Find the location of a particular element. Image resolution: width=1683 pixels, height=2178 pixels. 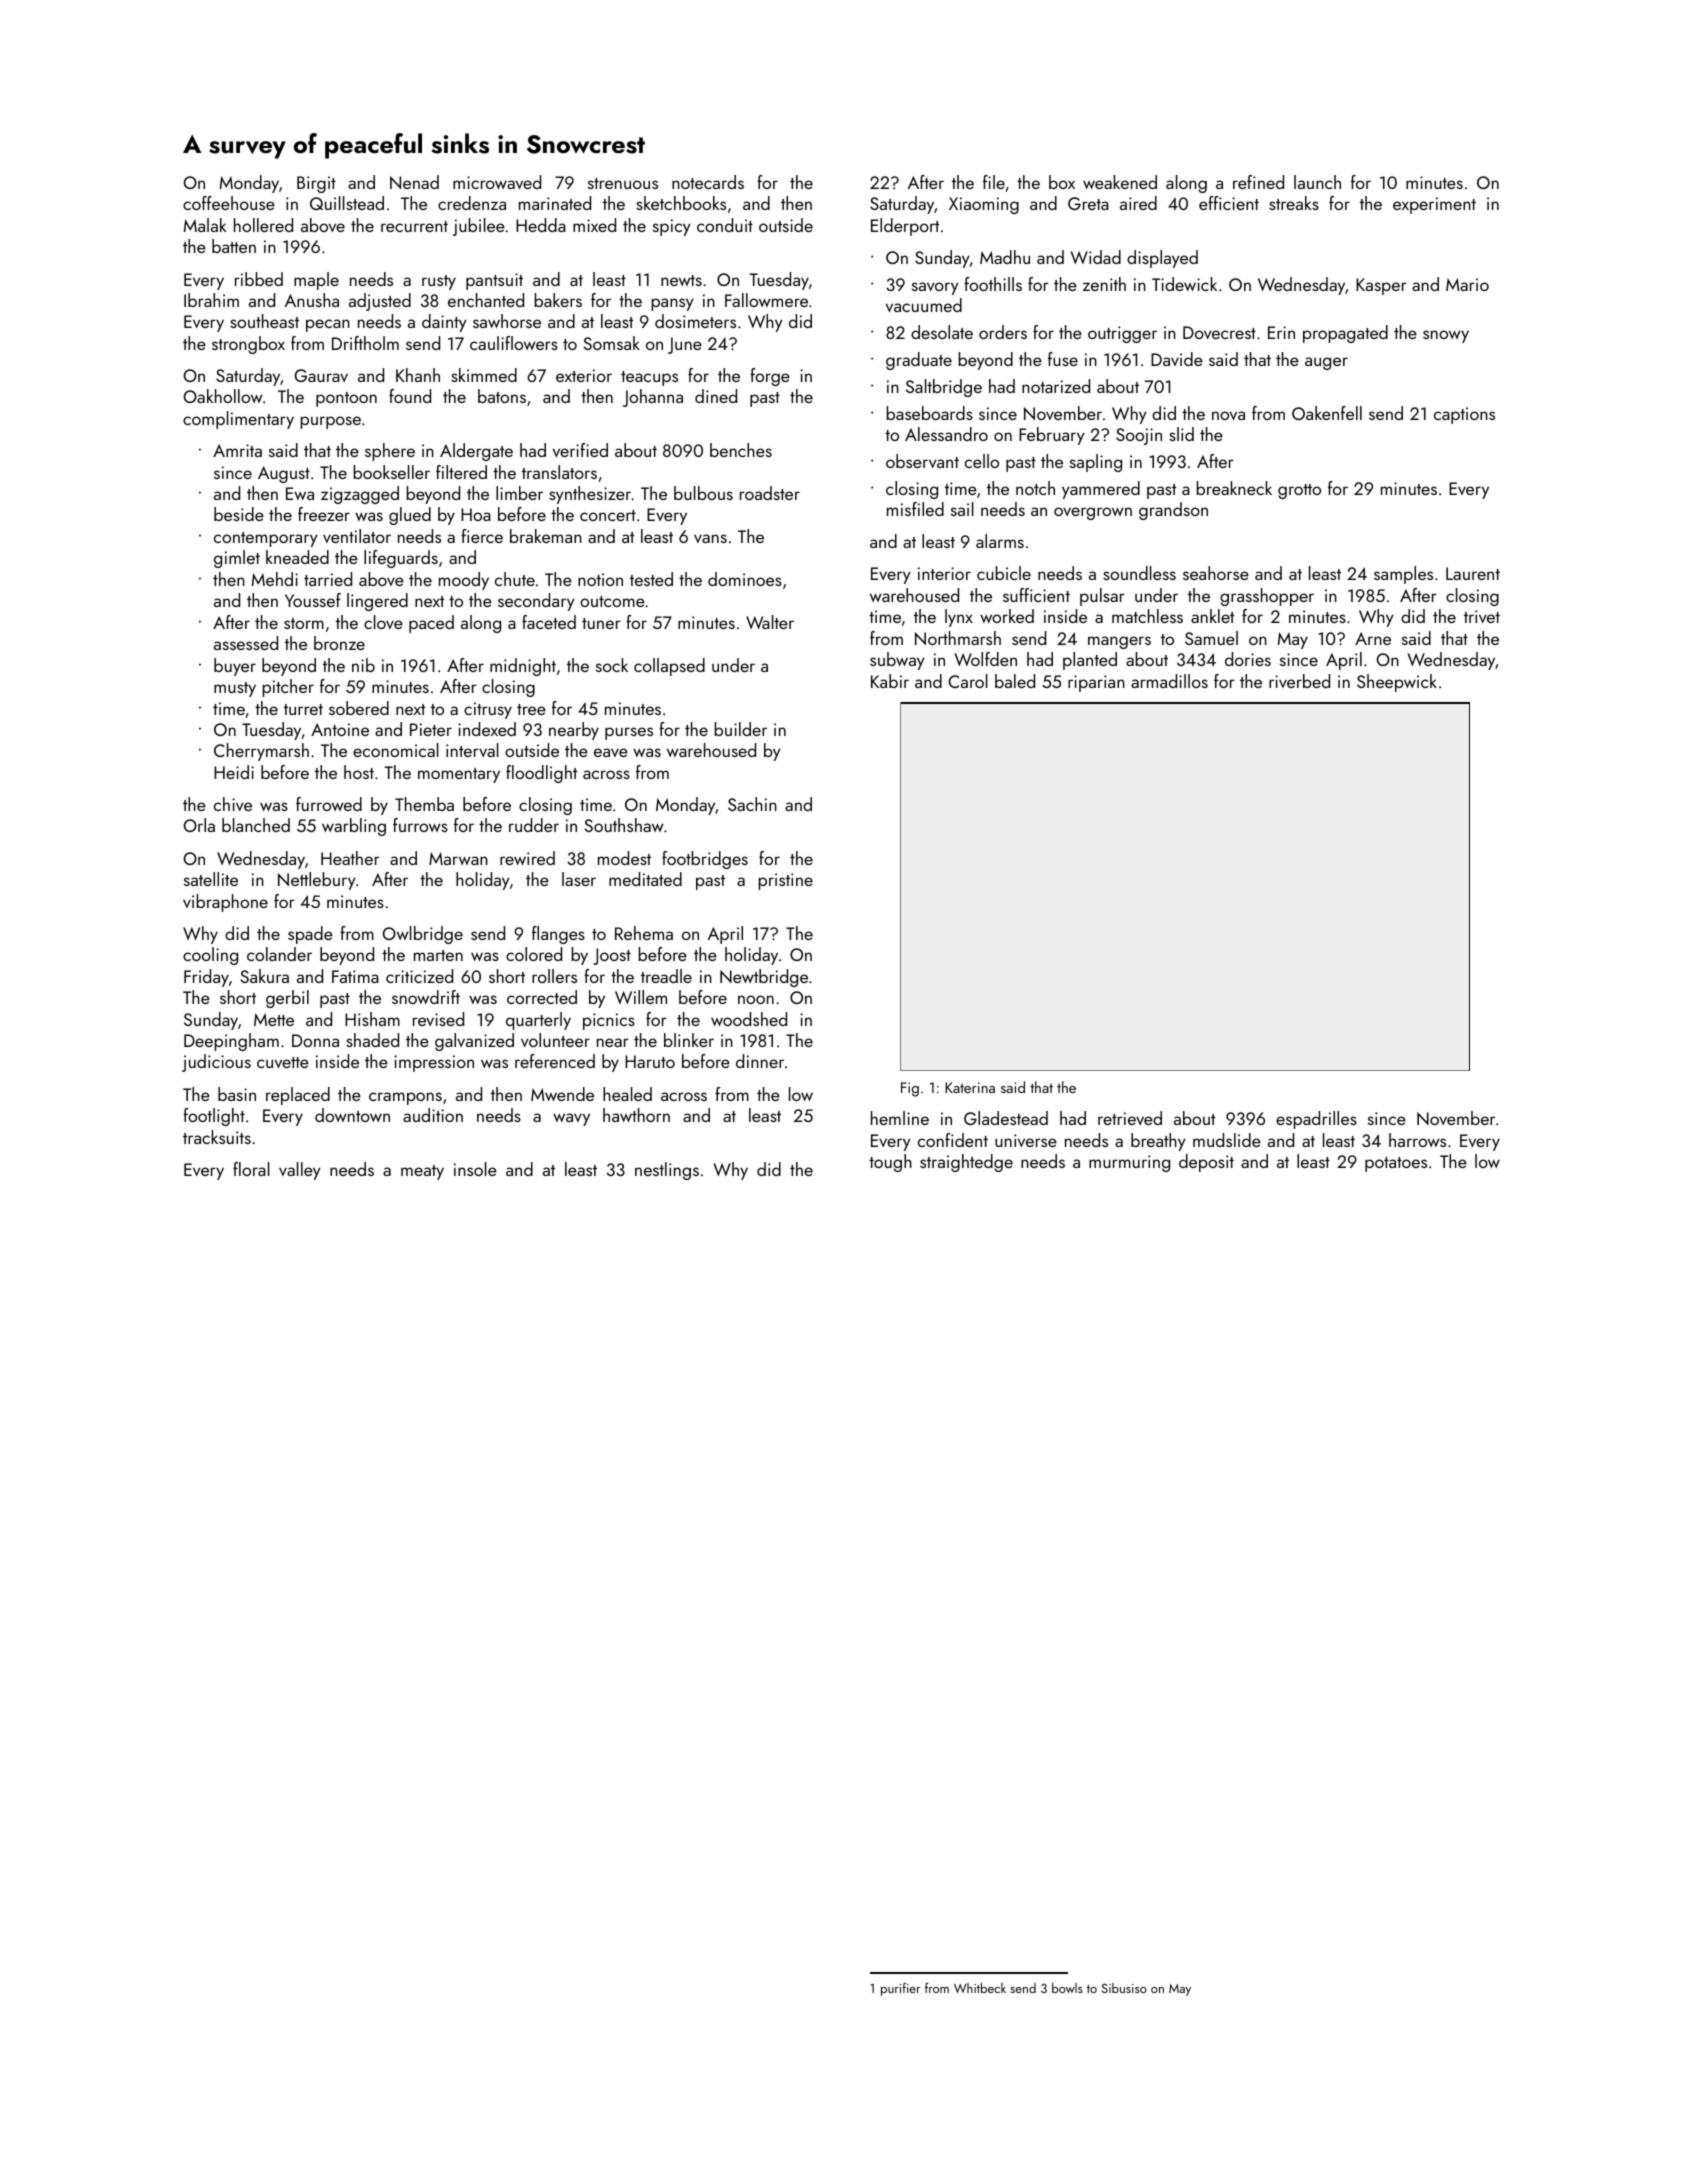

dinner is located at coordinates (760, 1061).
